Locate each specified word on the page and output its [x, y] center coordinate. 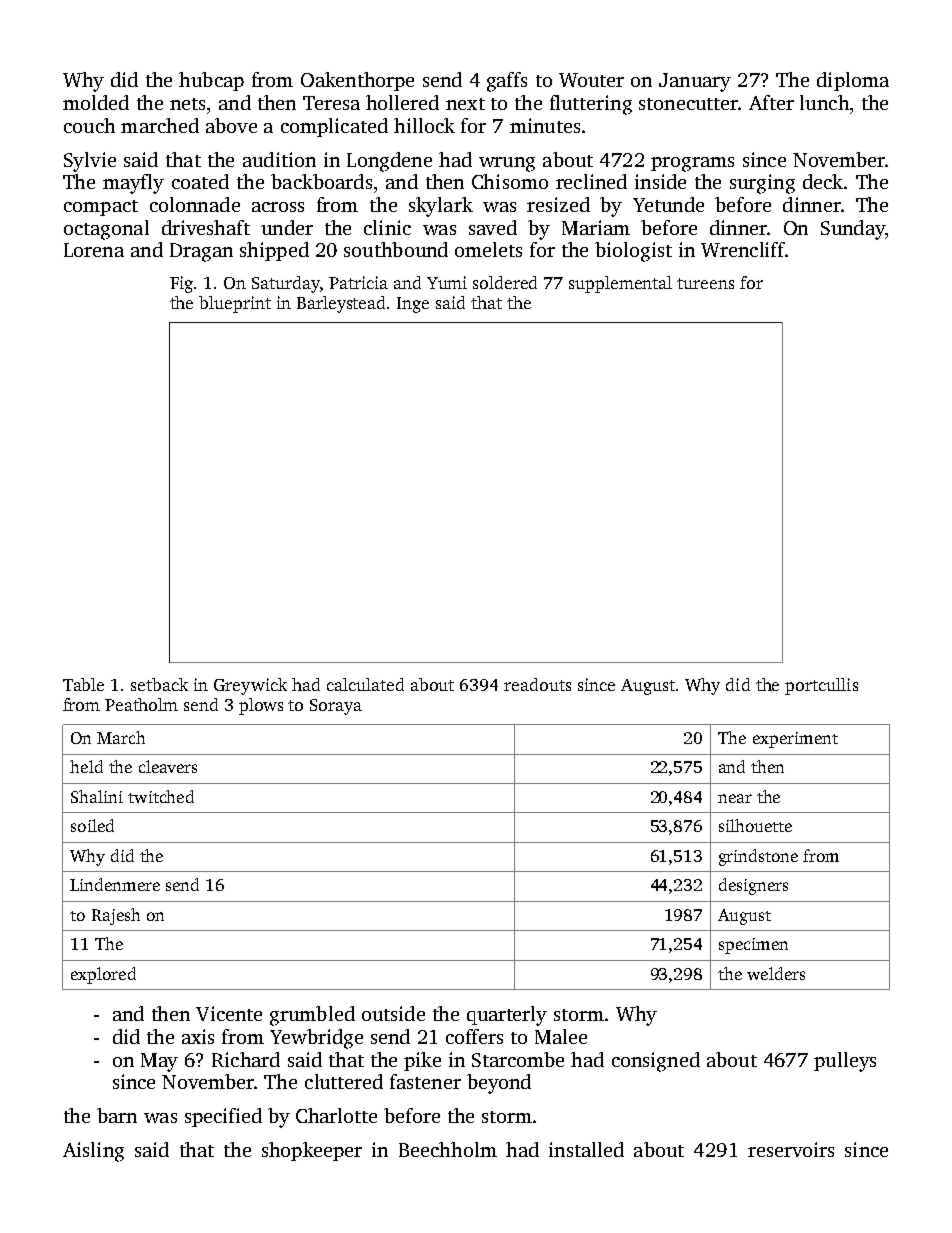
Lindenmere [115, 884]
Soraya [336, 707]
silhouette [755, 825]
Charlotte [336, 1115]
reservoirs [791, 1149]
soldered [505, 282]
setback [159, 684]
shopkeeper [312, 1151]
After [771, 102]
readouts [537, 684]
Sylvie [90, 162]
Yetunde [668, 204]
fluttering [591, 105]
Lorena [94, 250]
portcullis [821, 686]
